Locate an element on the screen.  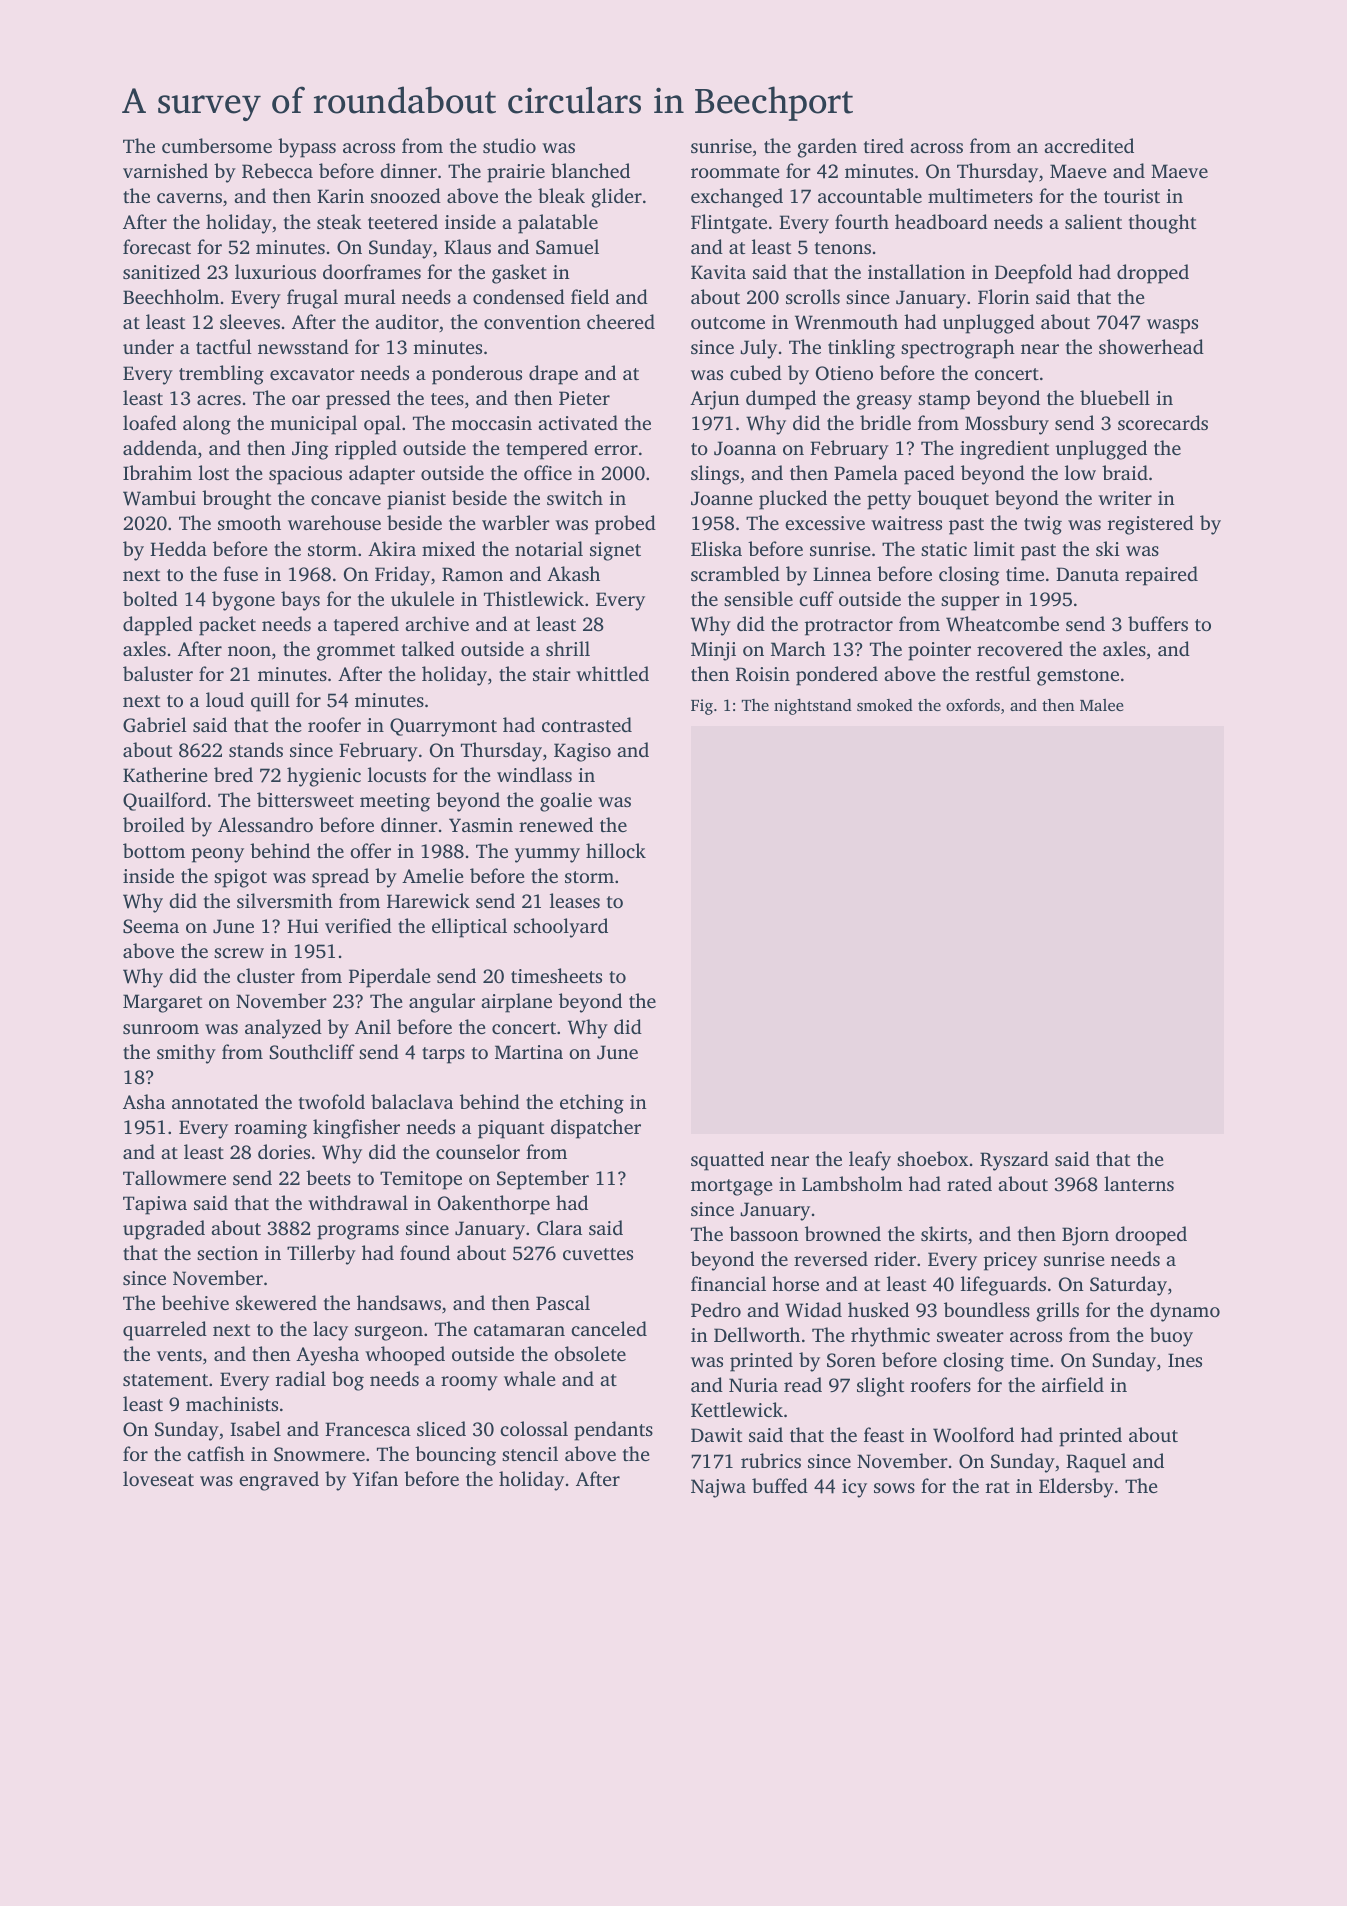
palatable is located at coordinates (558, 224).
